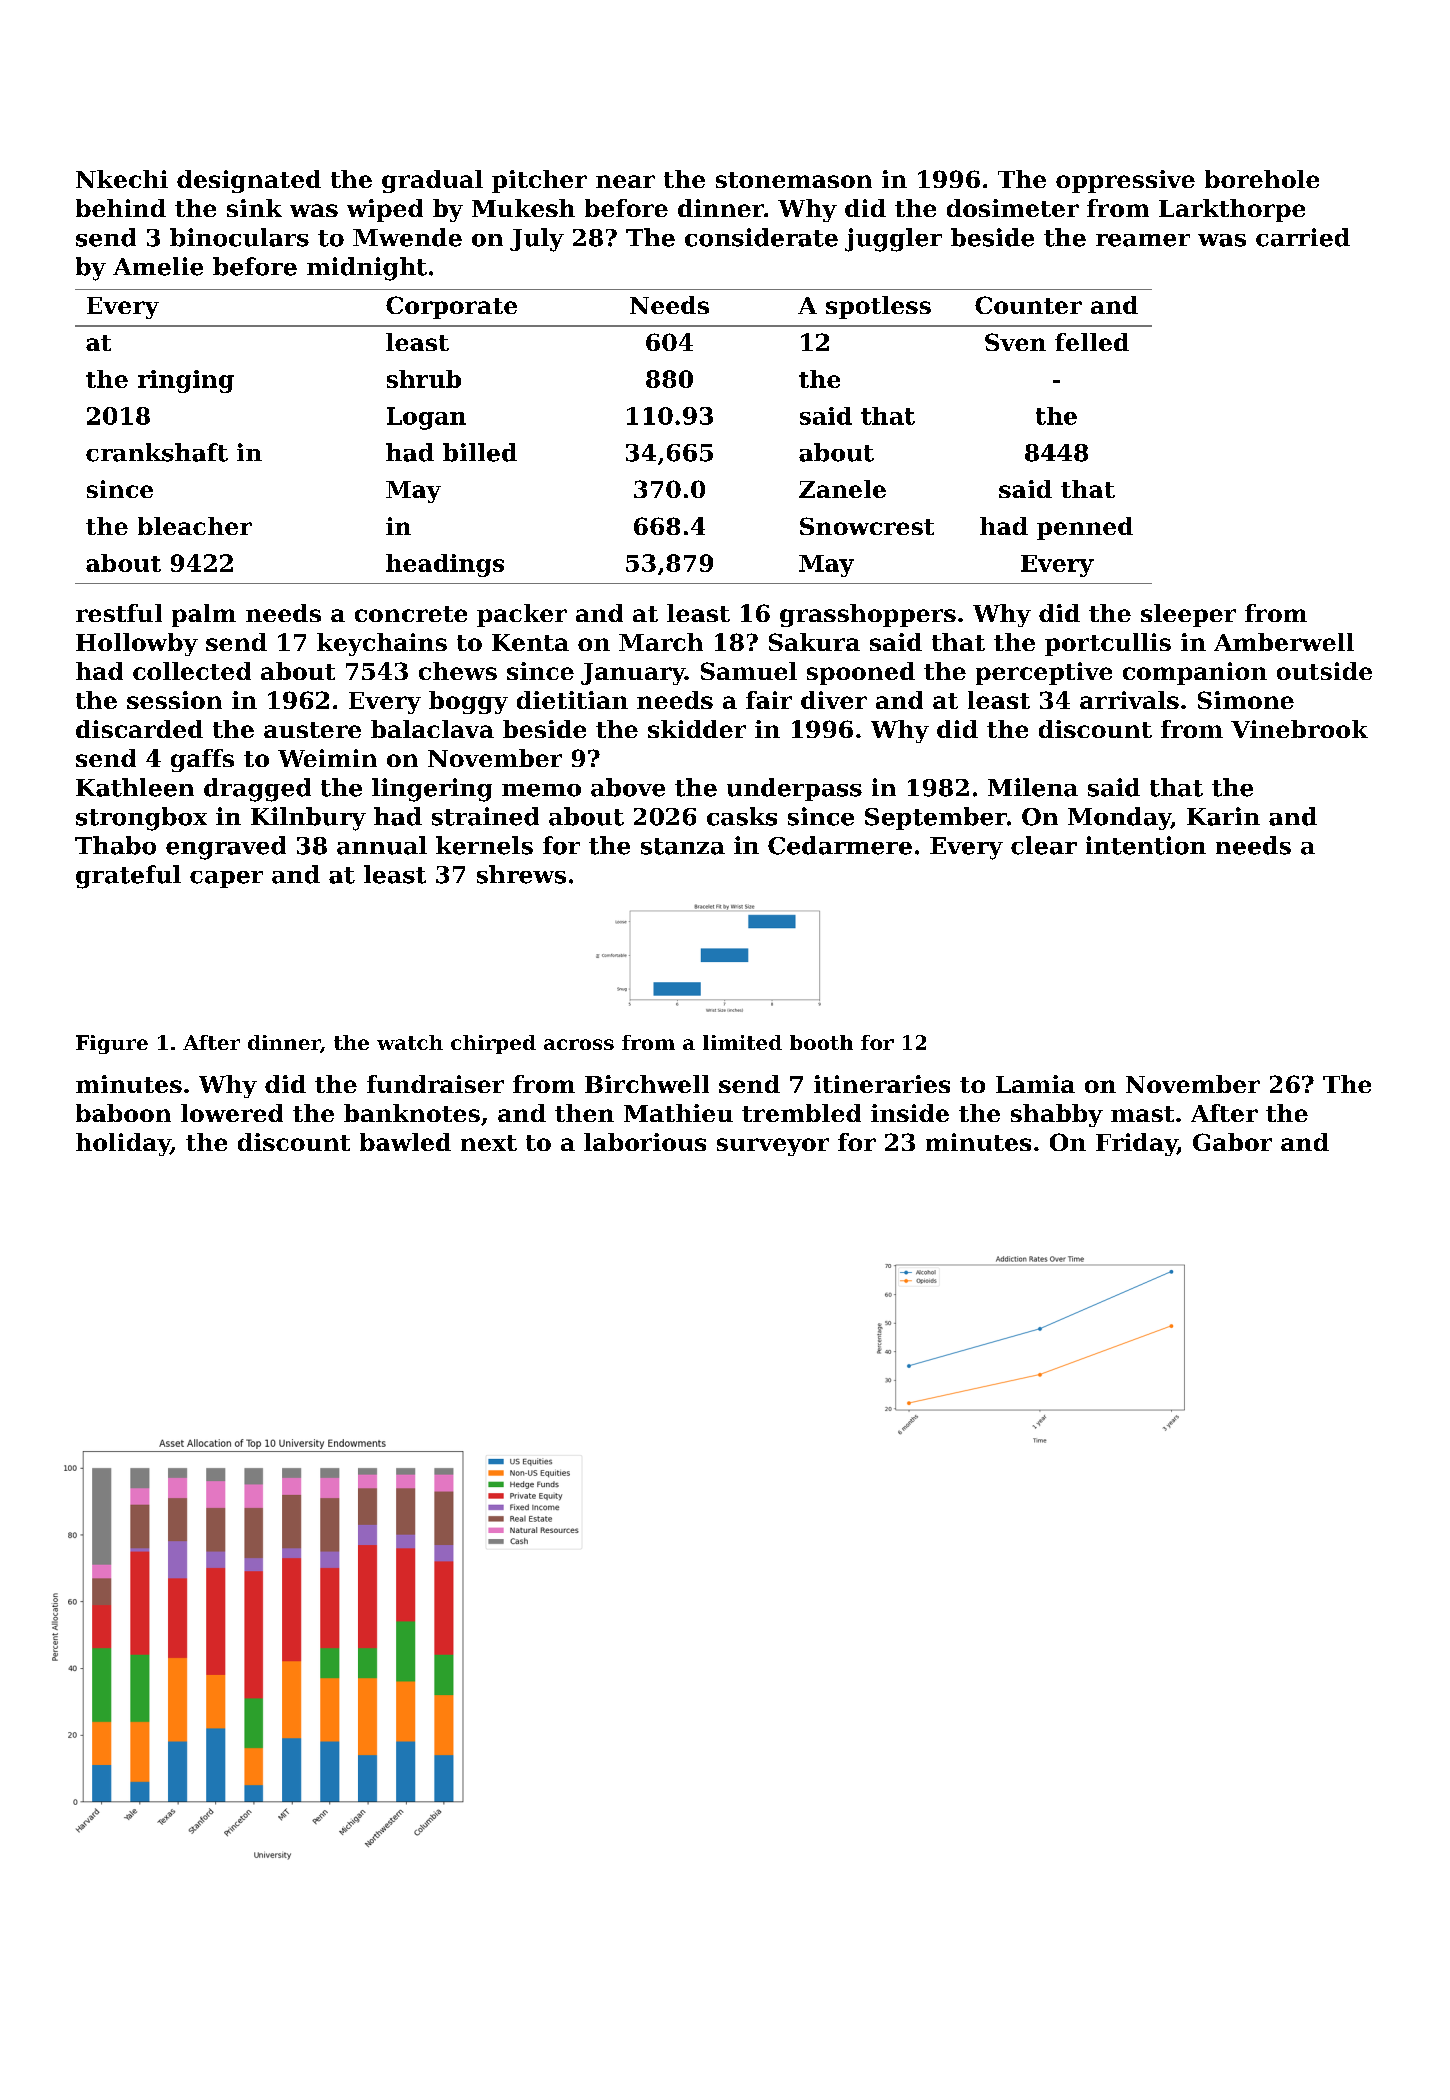  What do you see at coordinates (123, 1144) in the image?
I see `holiday` at bounding box center [123, 1144].
